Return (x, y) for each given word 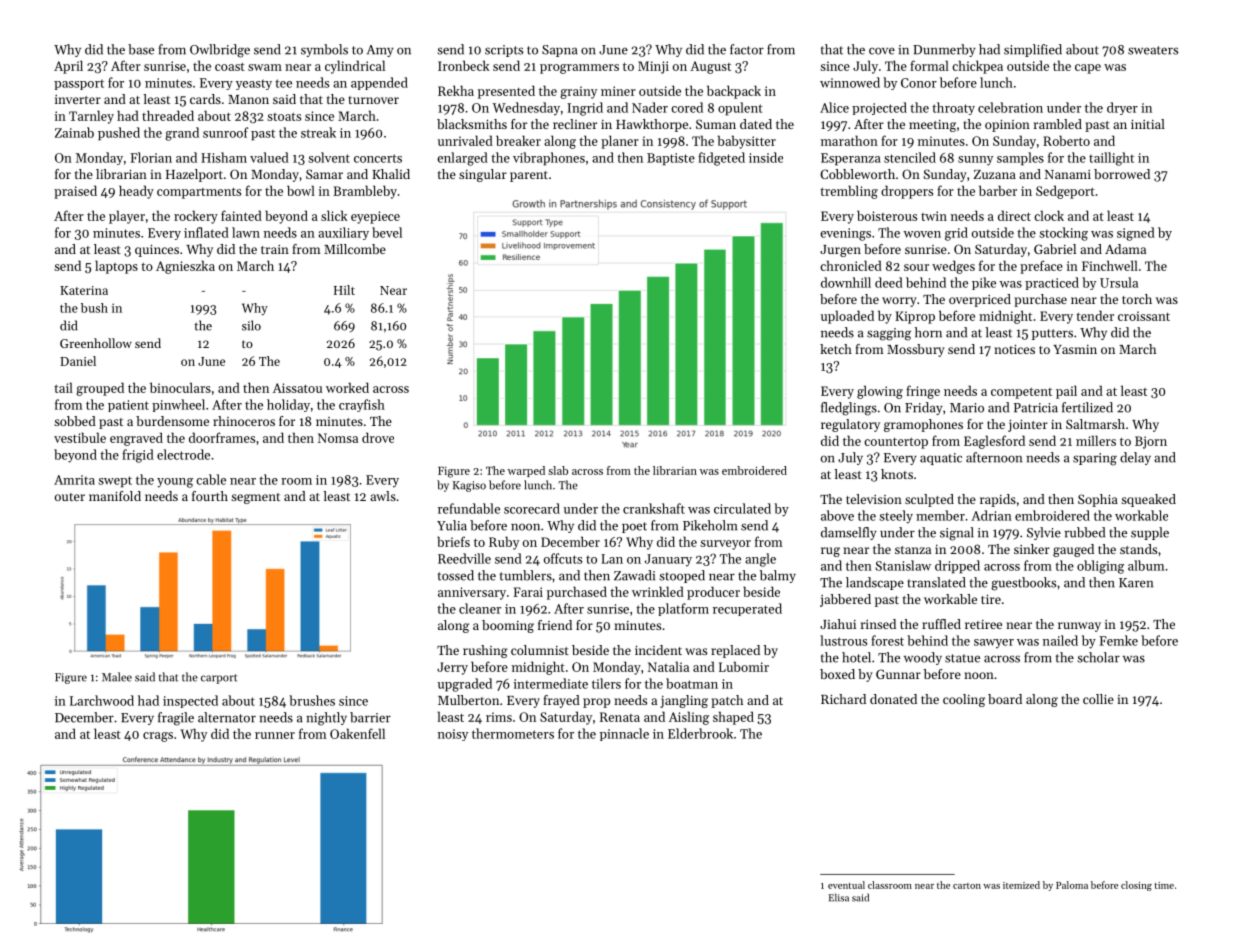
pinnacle (624, 734)
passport (79, 85)
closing (1136, 886)
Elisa (839, 897)
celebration (1010, 107)
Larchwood (102, 700)
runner (275, 735)
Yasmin (1075, 349)
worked (347, 387)
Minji (653, 67)
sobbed (75, 421)
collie (1098, 699)
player (127, 217)
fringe (923, 392)
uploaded (847, 317)
